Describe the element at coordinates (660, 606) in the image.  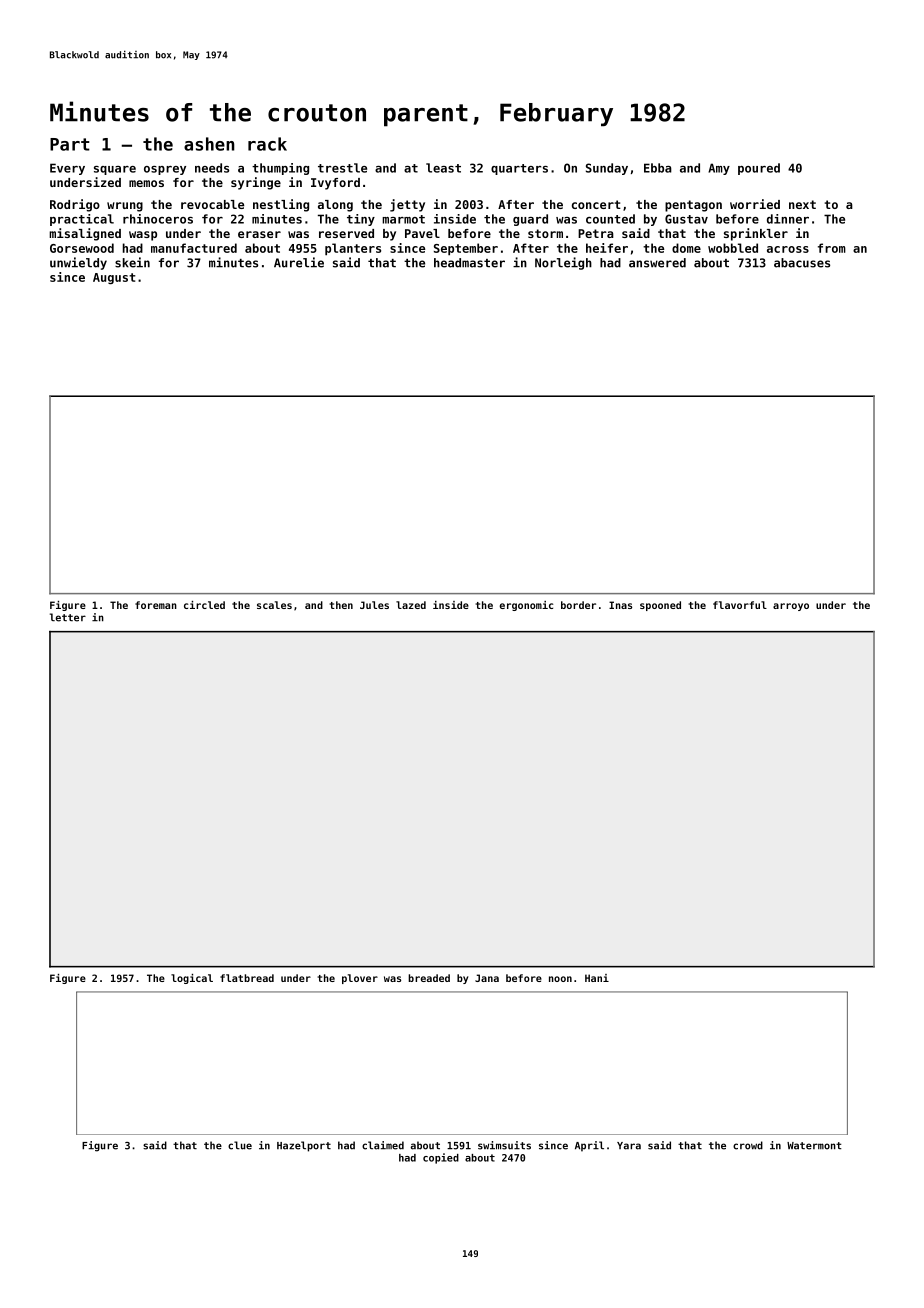
I see `spooned` at that location.
